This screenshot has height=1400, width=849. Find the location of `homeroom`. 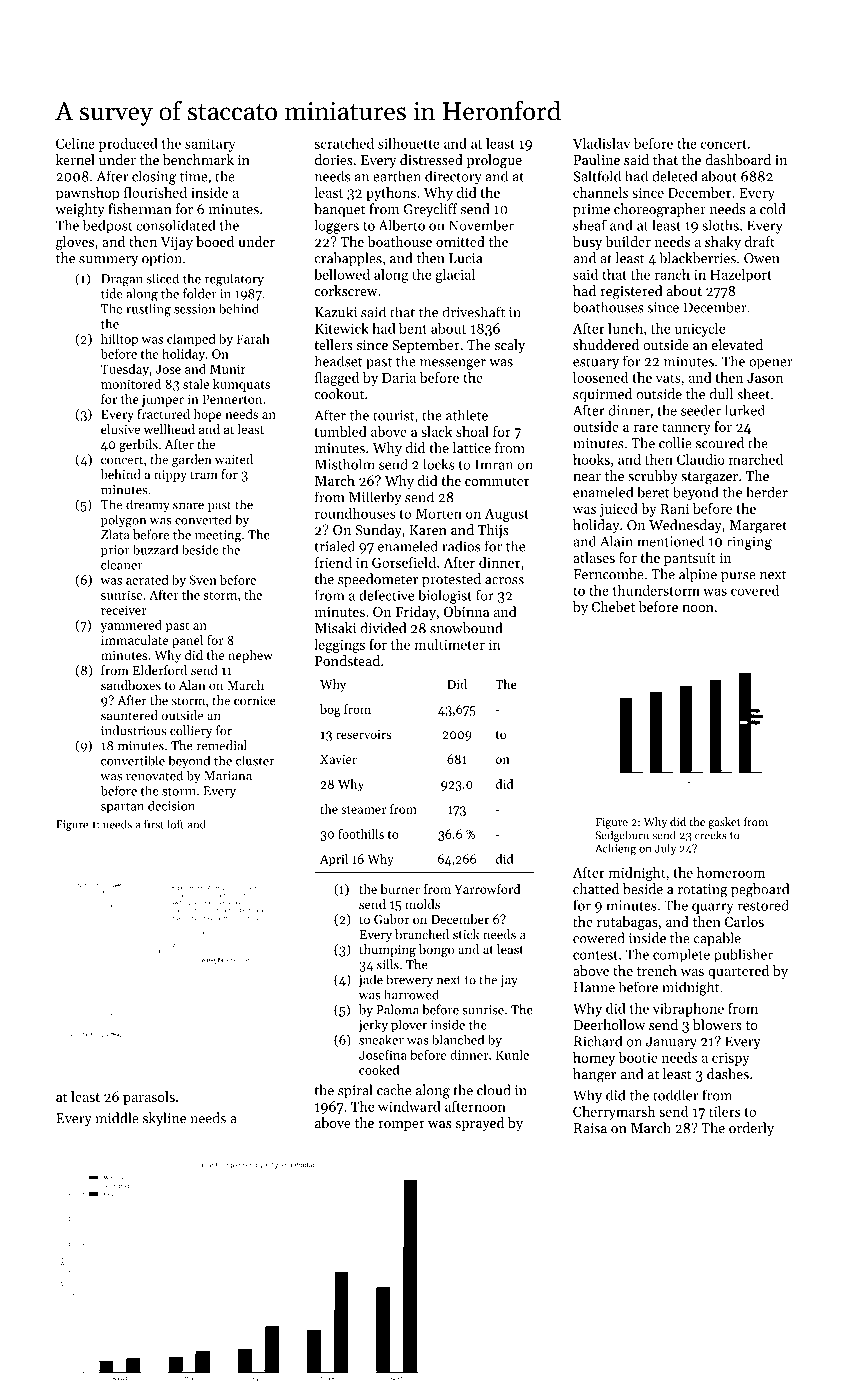

homeroom is located at coordinates (731, 872).
